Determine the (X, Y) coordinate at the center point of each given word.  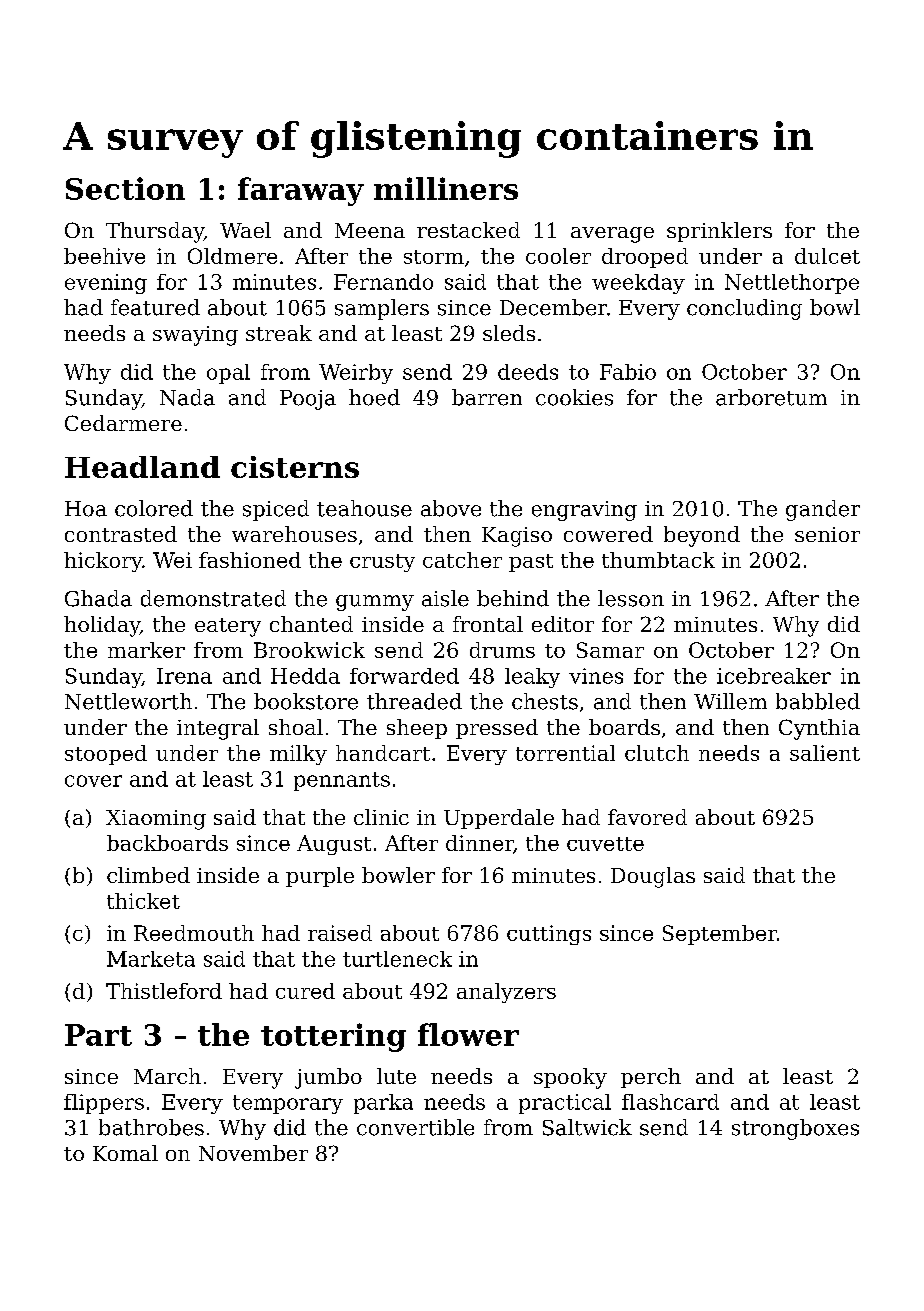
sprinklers (719, 232)
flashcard (670, 1102)
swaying (195, 336)
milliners (446, 188)
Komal (125, 1153)
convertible (415, 1127)
